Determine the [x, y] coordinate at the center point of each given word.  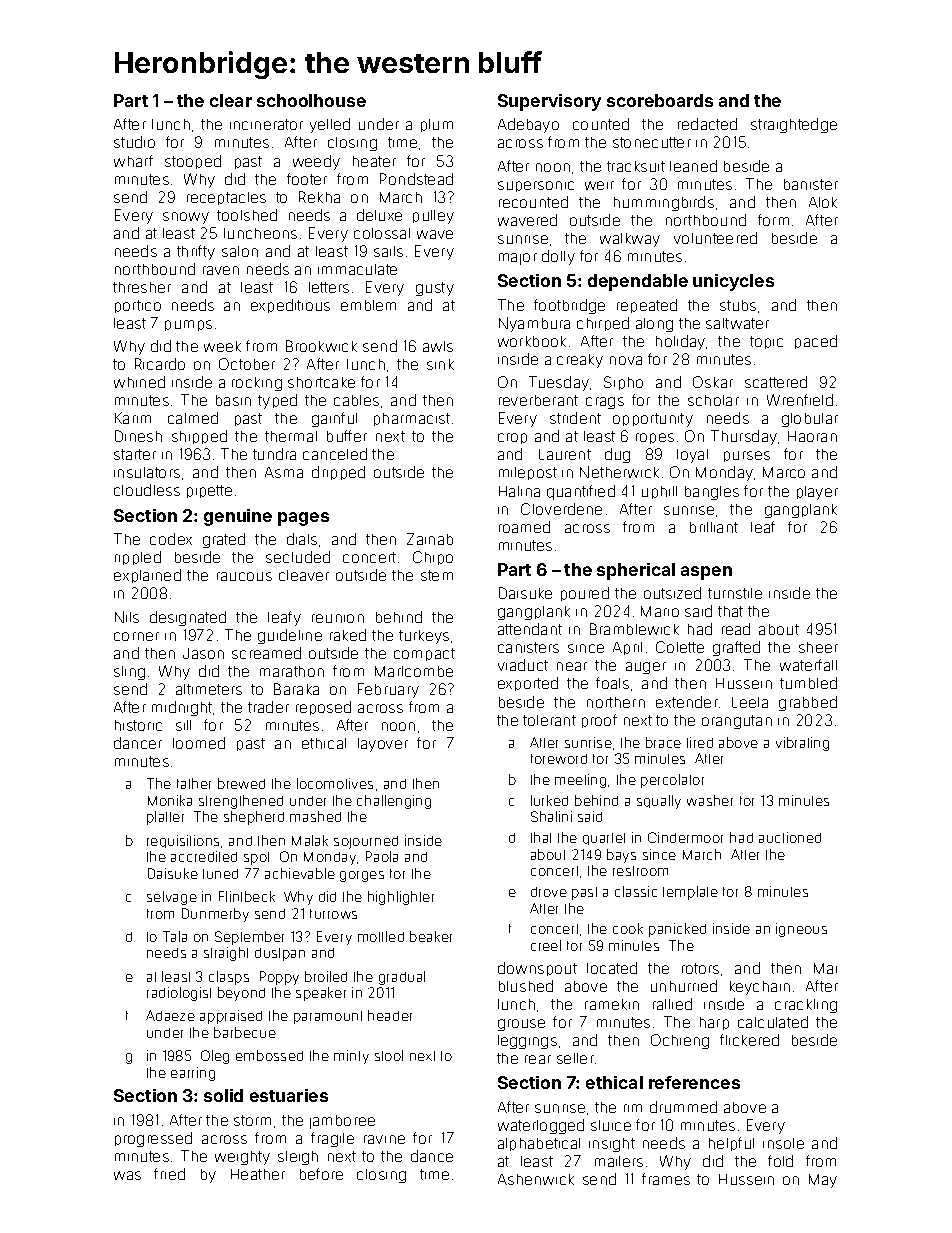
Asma [284, 472]
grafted [736, 648]
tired [700, 742]
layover [383, 745]
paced [816, 342]
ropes [655, 438]
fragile [332, 1139]
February [388, 690]
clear [231, 100]
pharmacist [412, 419]
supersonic [536, 186]
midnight [182, 708]
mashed [315, 816]
